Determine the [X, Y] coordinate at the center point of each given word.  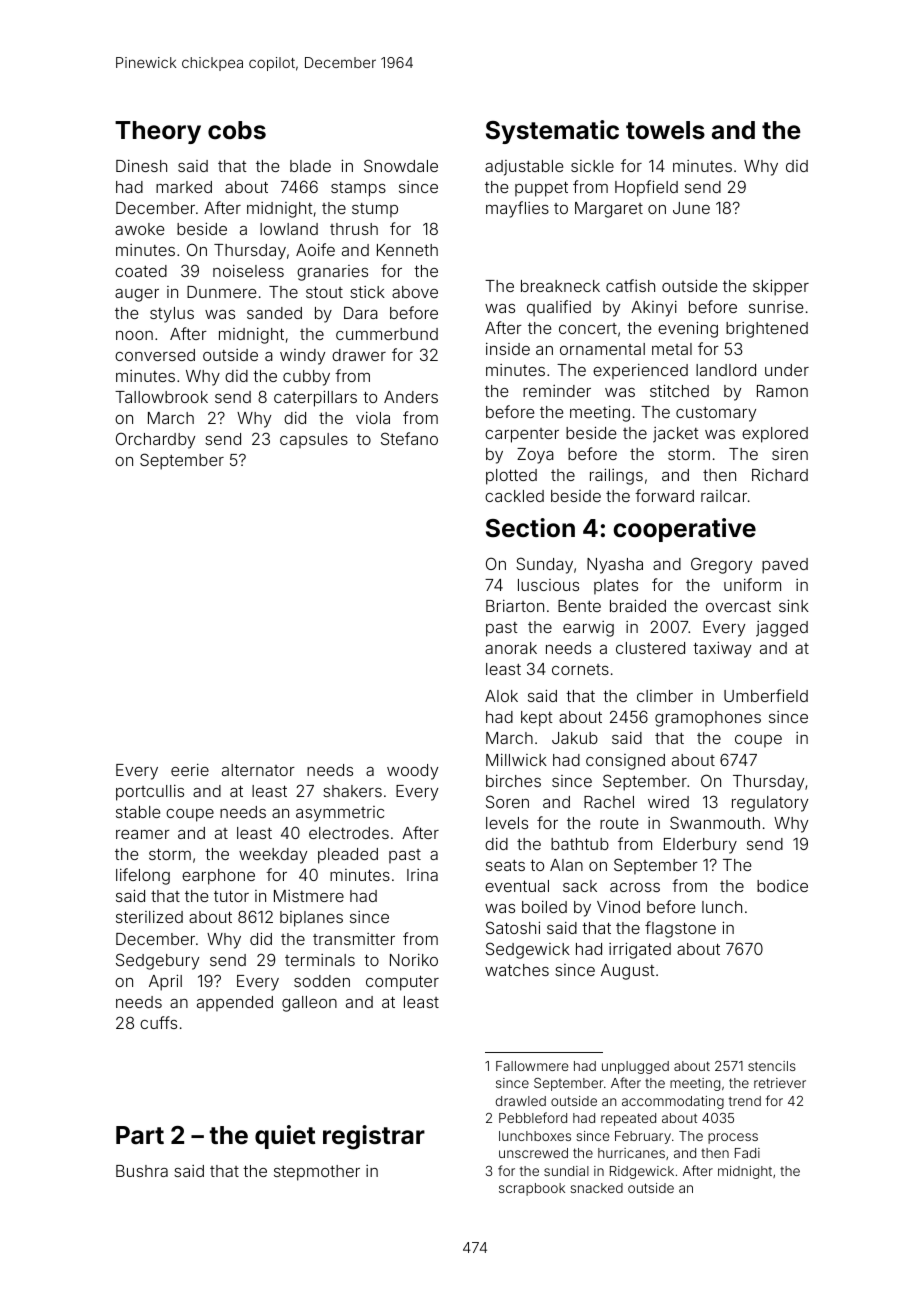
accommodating [673, 1102]
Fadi [747, 1153]
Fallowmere [532, 1066]
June [691, 208]
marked [184, 187]
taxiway [722, 649]
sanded [274, 313]
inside [508, 349]
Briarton [515, 606]
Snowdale [401, 165]
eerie [190, 770]
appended [235, 1003]
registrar [374, 1137]
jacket [676, 435]
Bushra [142, 1171]
